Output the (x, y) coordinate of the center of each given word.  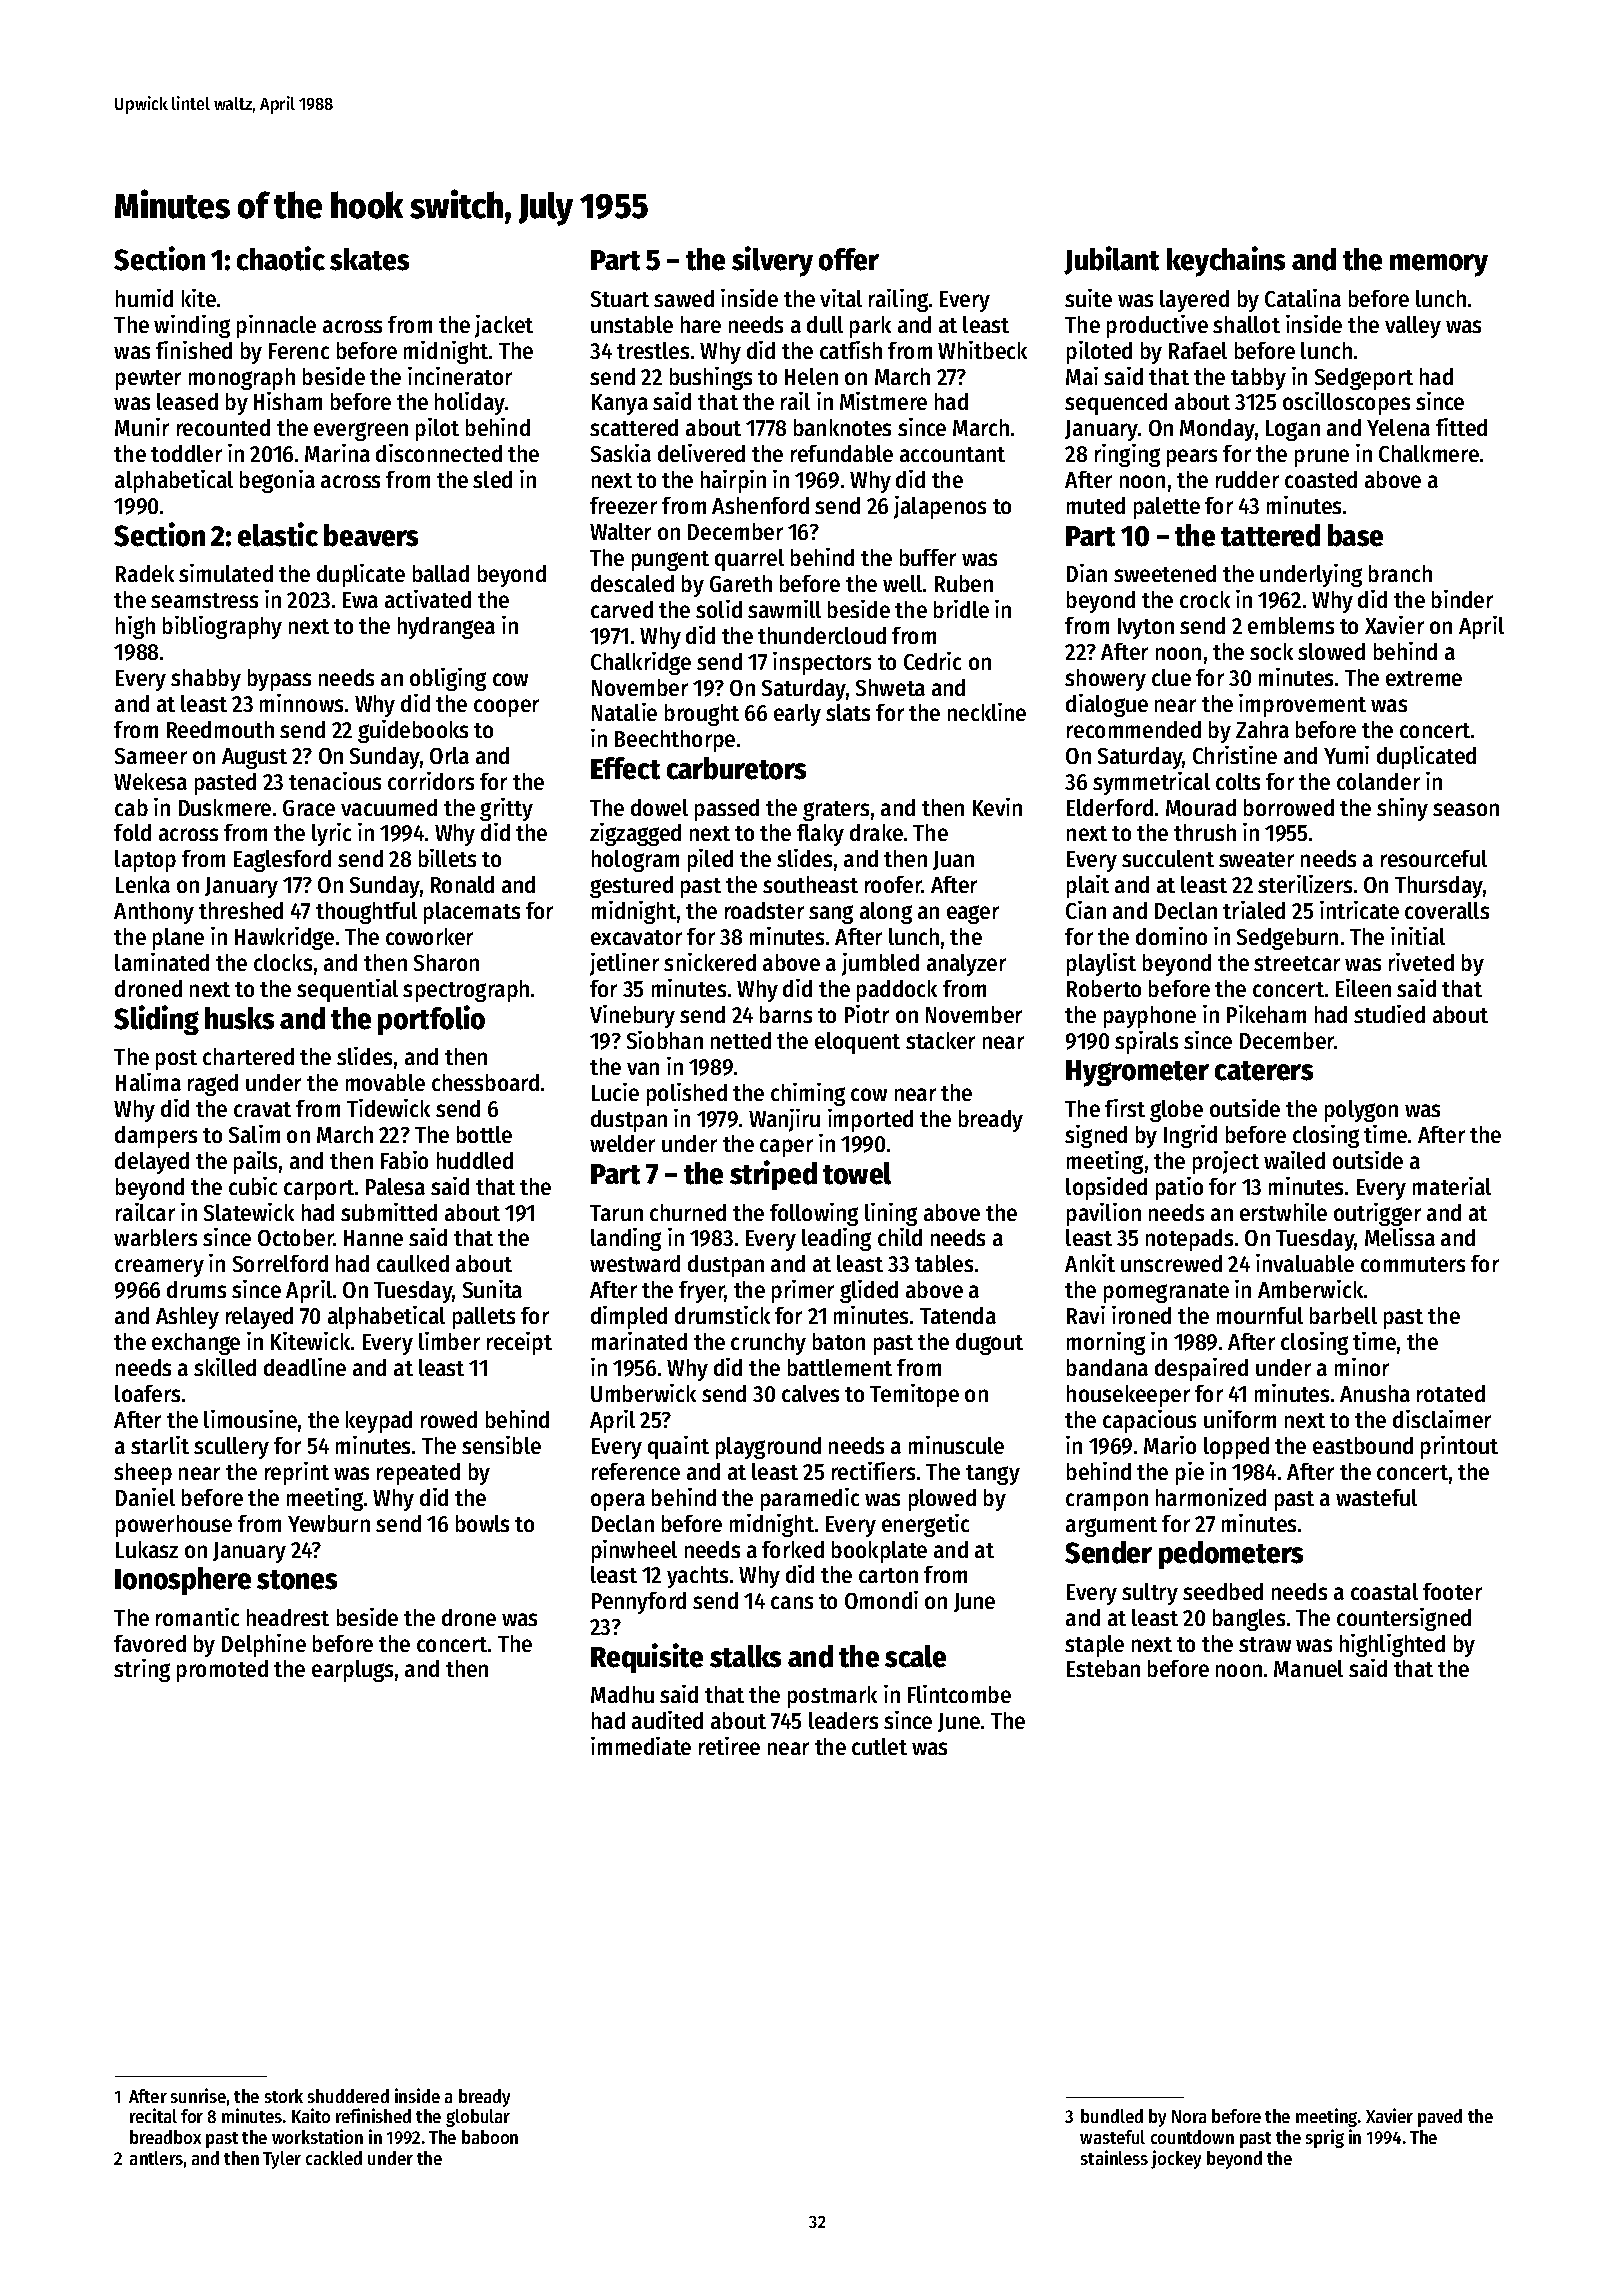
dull (825, 324)
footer (1452, 1591)
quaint (678, 1447)
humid (144, 298)
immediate (641, 1746)
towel (857, 1173)
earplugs (352, 1671)
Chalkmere (1429, 453)
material (1452, 1186)
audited (667, 1720)
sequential (347, 990)
